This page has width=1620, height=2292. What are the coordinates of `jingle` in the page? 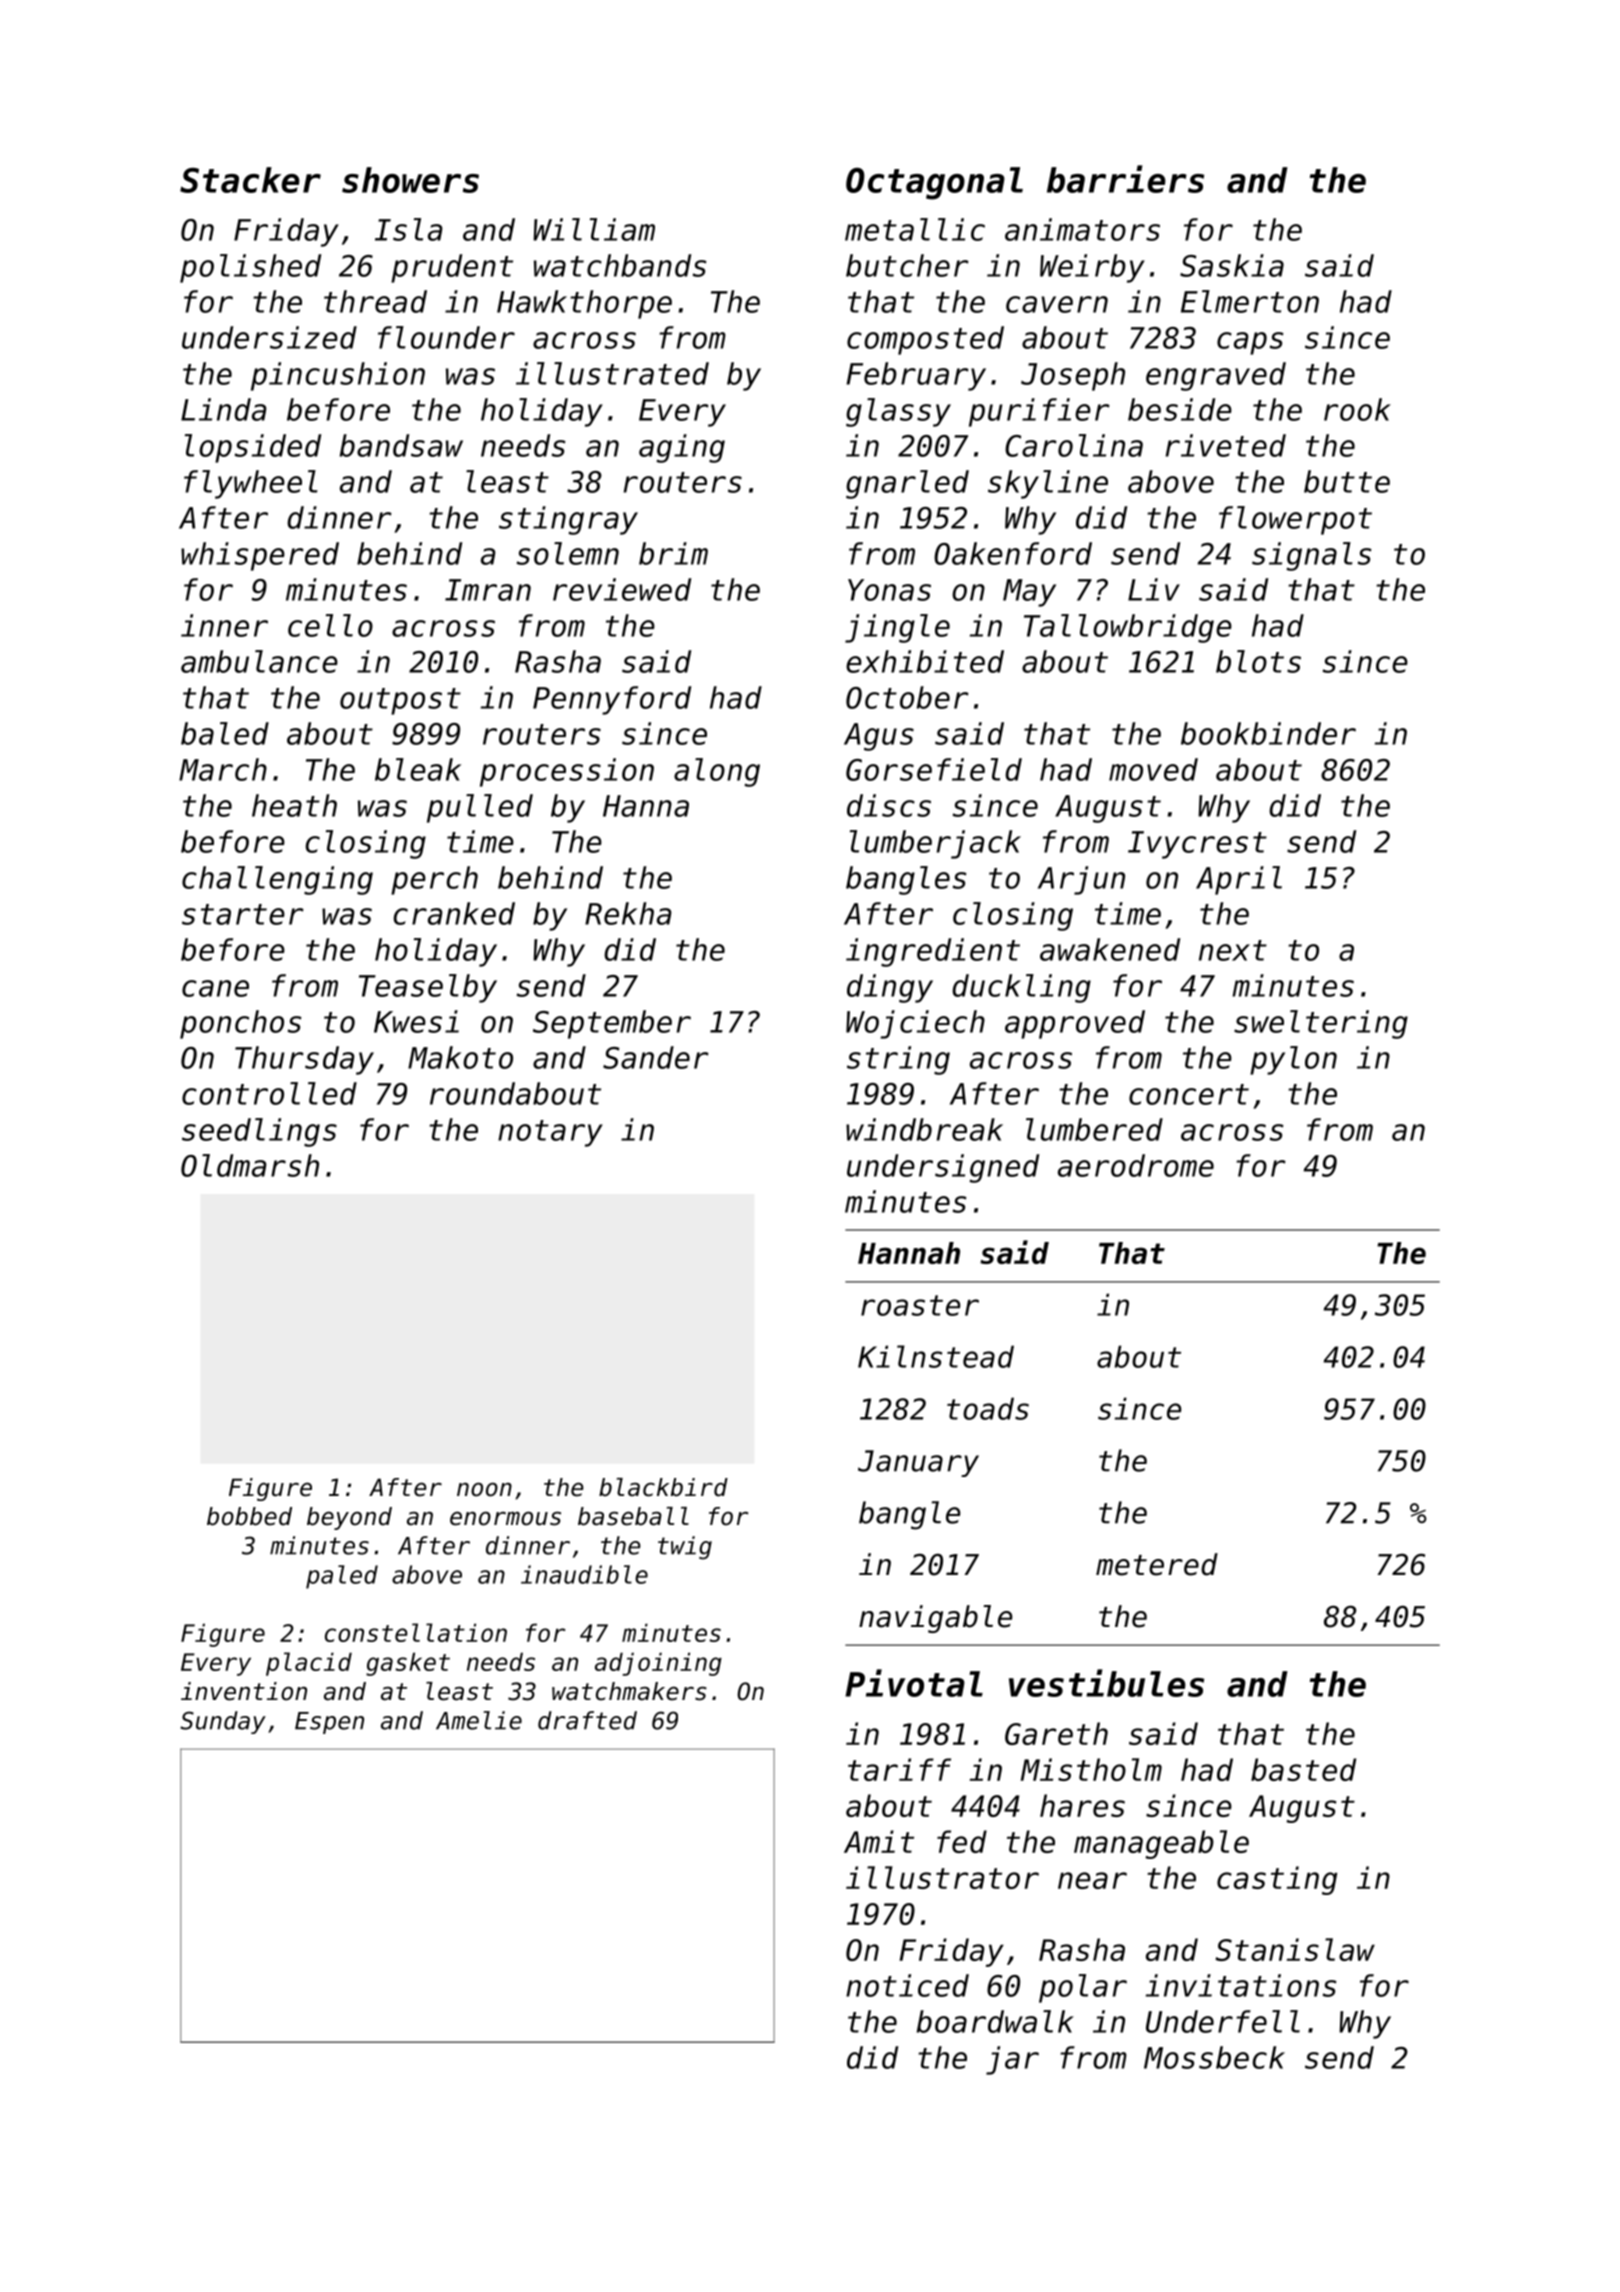 It's located at (897, 628).
